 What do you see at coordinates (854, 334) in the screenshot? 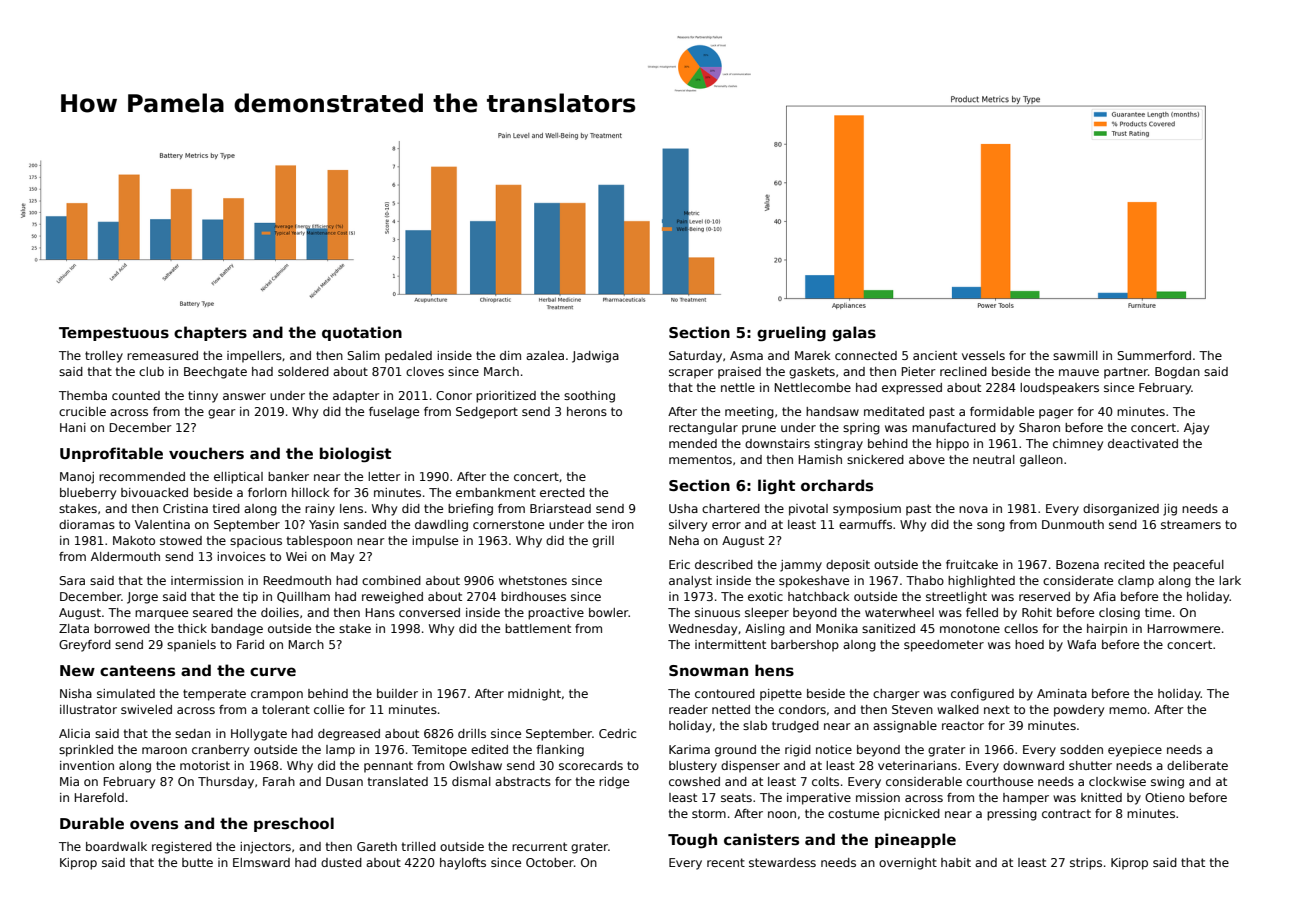
I see `galas` at bounding box center [854, 334].
